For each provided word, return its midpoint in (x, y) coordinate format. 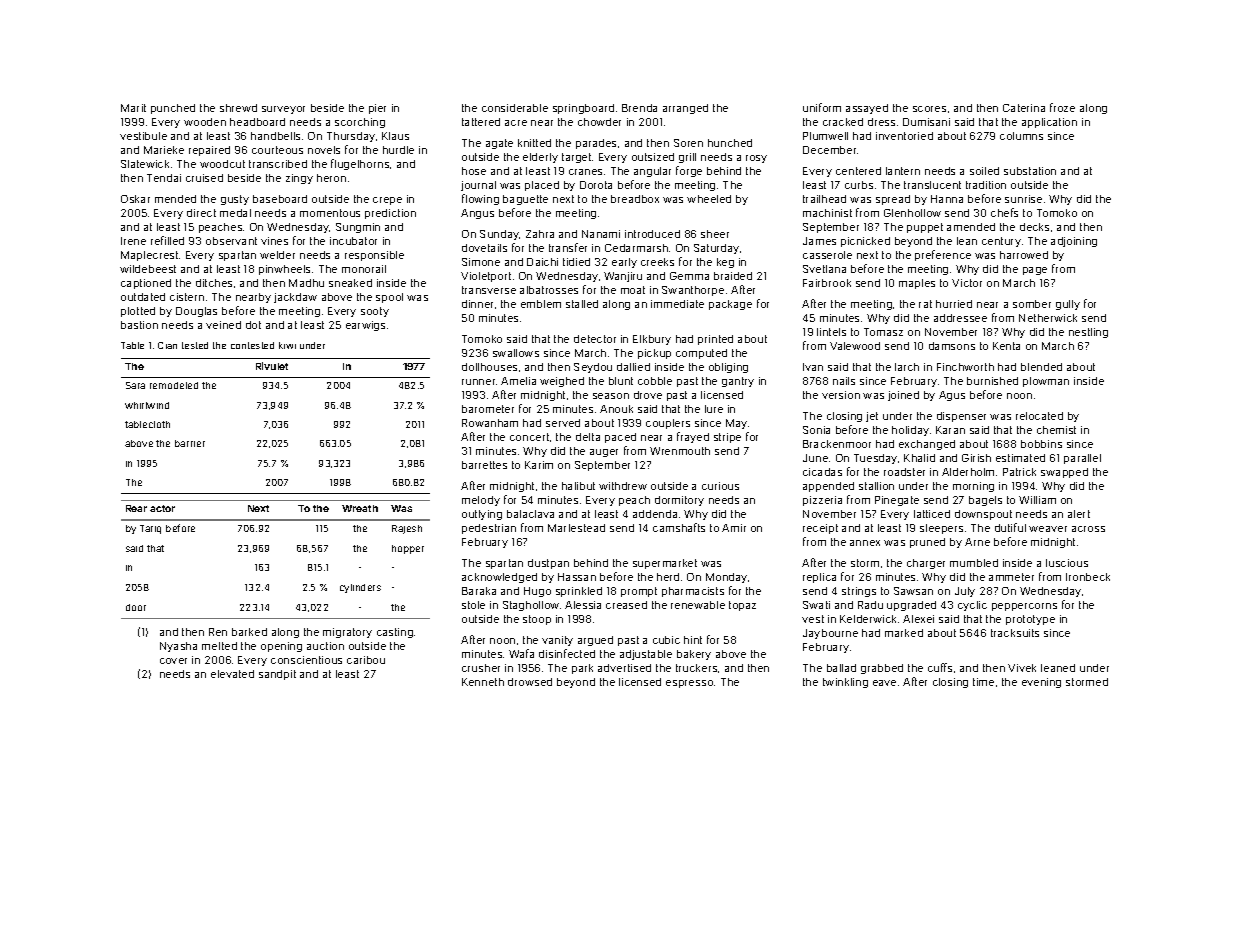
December (829, 150)
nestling (1088, 333)
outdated (143, 297)
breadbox (635, 199)
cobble (655, 381)
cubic (666, 640)
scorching (360, 123)
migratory (347, 633)
